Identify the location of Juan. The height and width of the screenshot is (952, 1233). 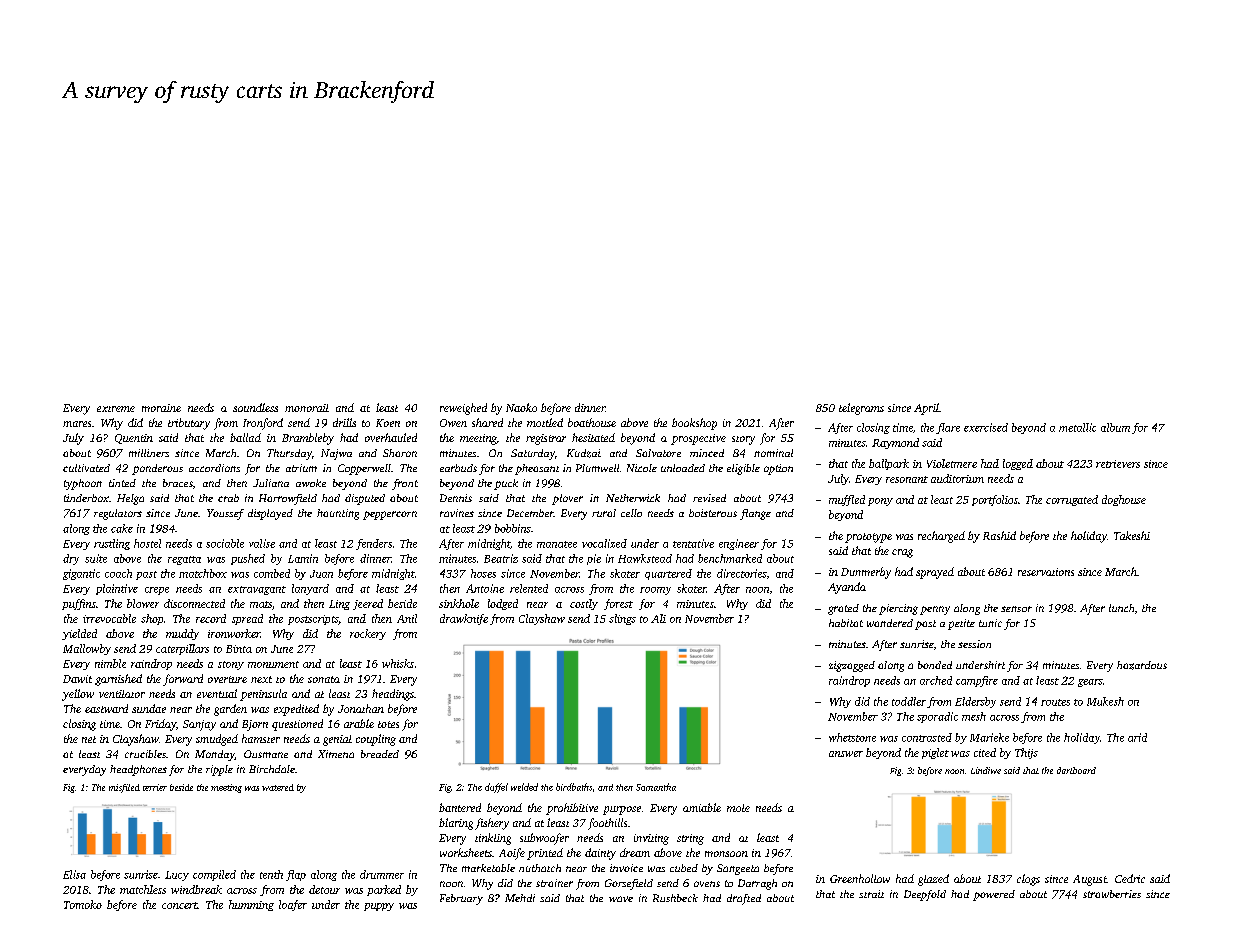
(321, 574).
